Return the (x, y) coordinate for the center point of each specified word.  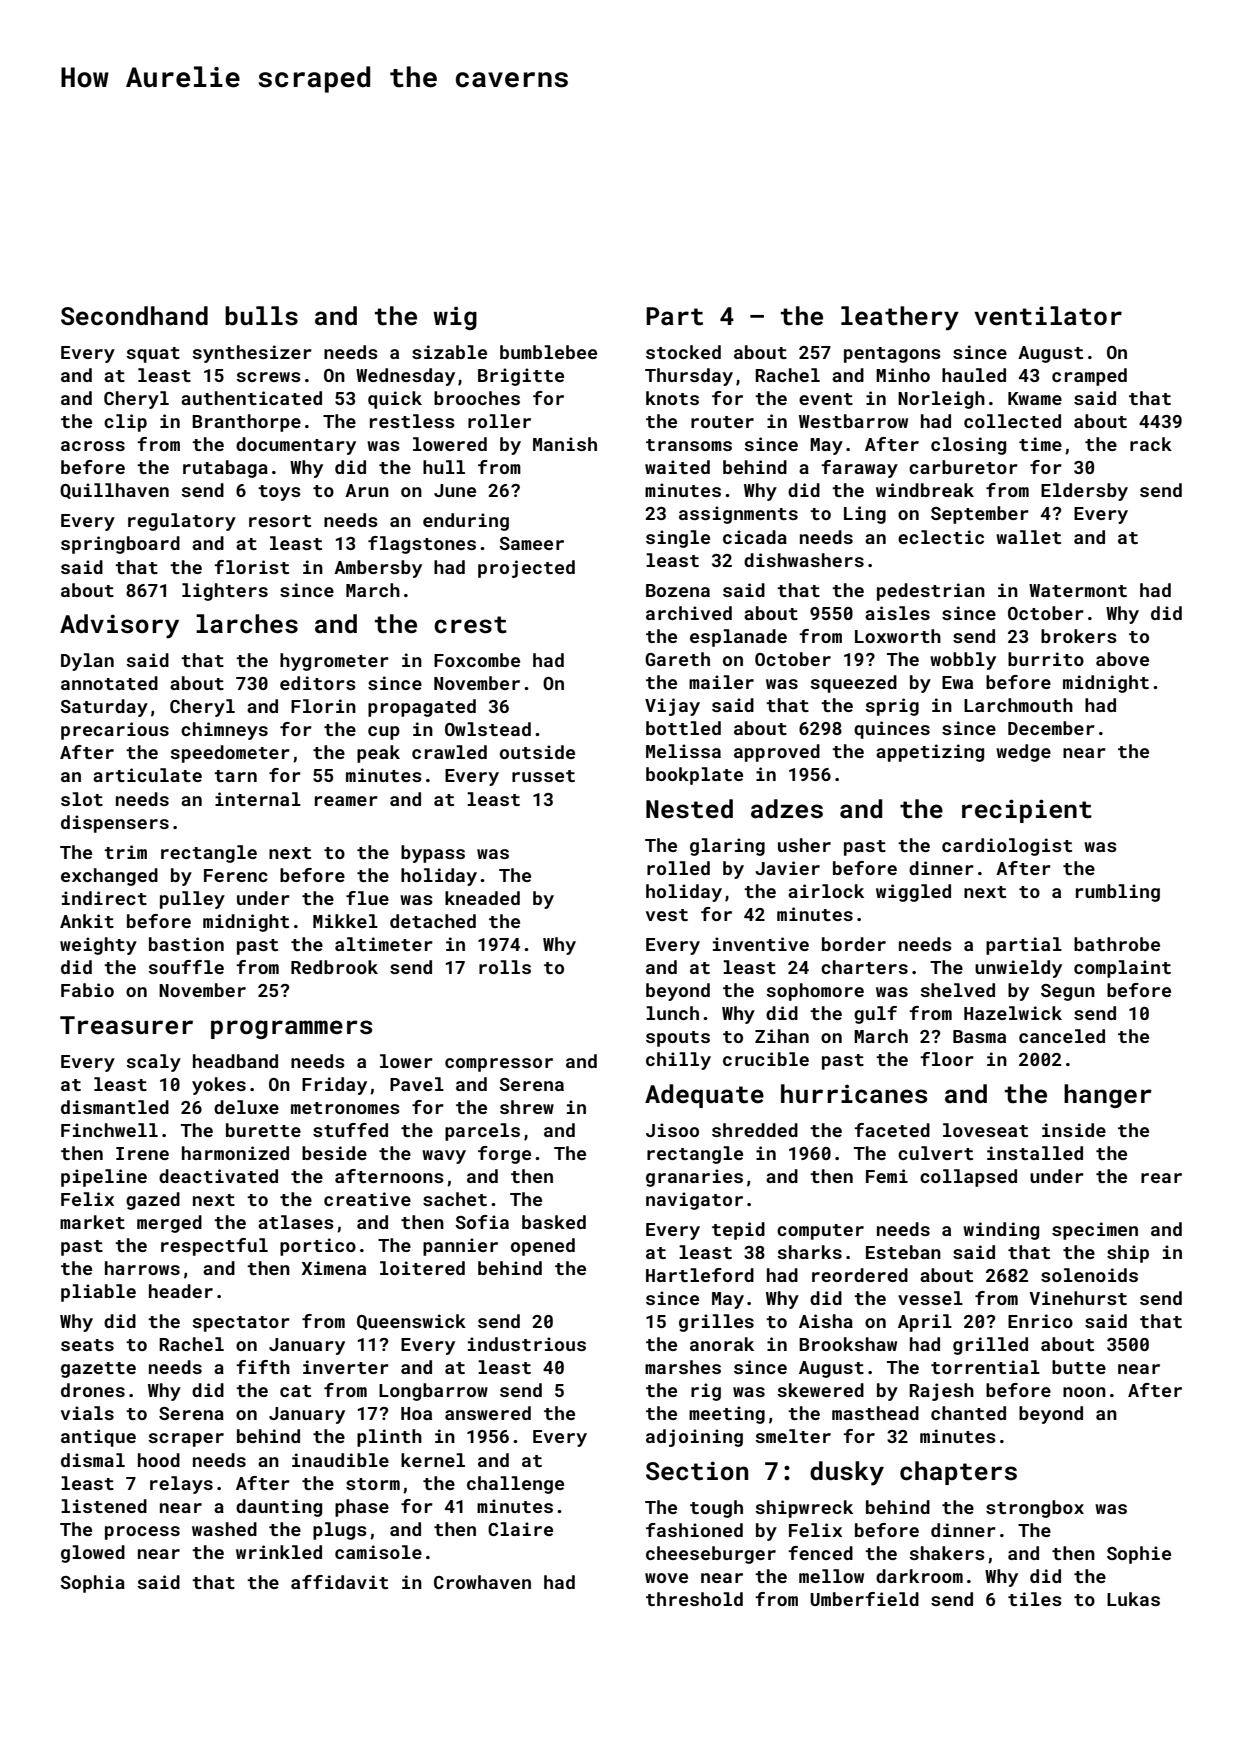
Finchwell (109, 1130)
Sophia (92, 1584)
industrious (527, 1344)
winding (1001, 1231)
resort (280, 521)
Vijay (672, 707)
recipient (1027, 811)
